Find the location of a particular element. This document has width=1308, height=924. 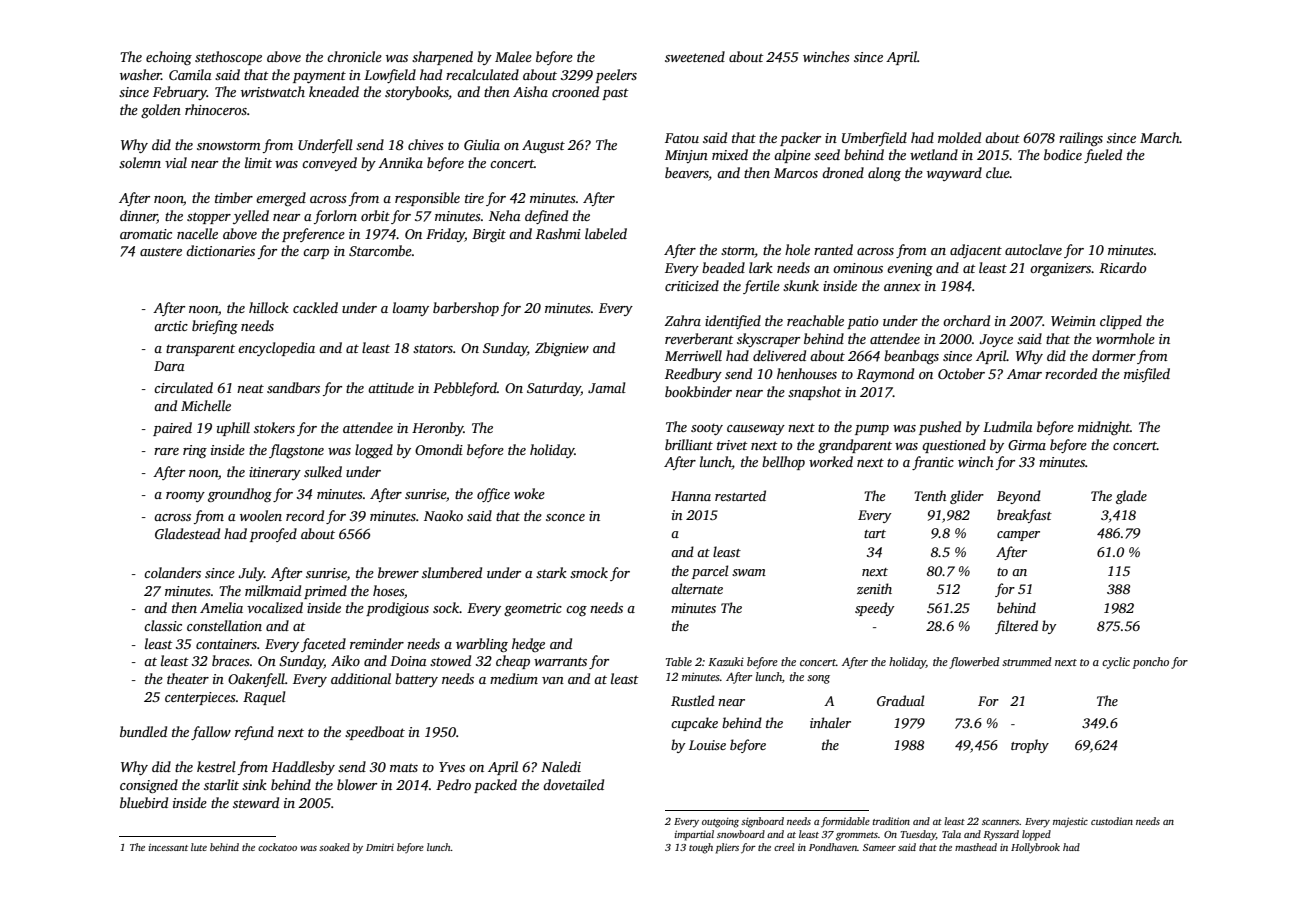

clipped is located at coordinates (1121, 322).
